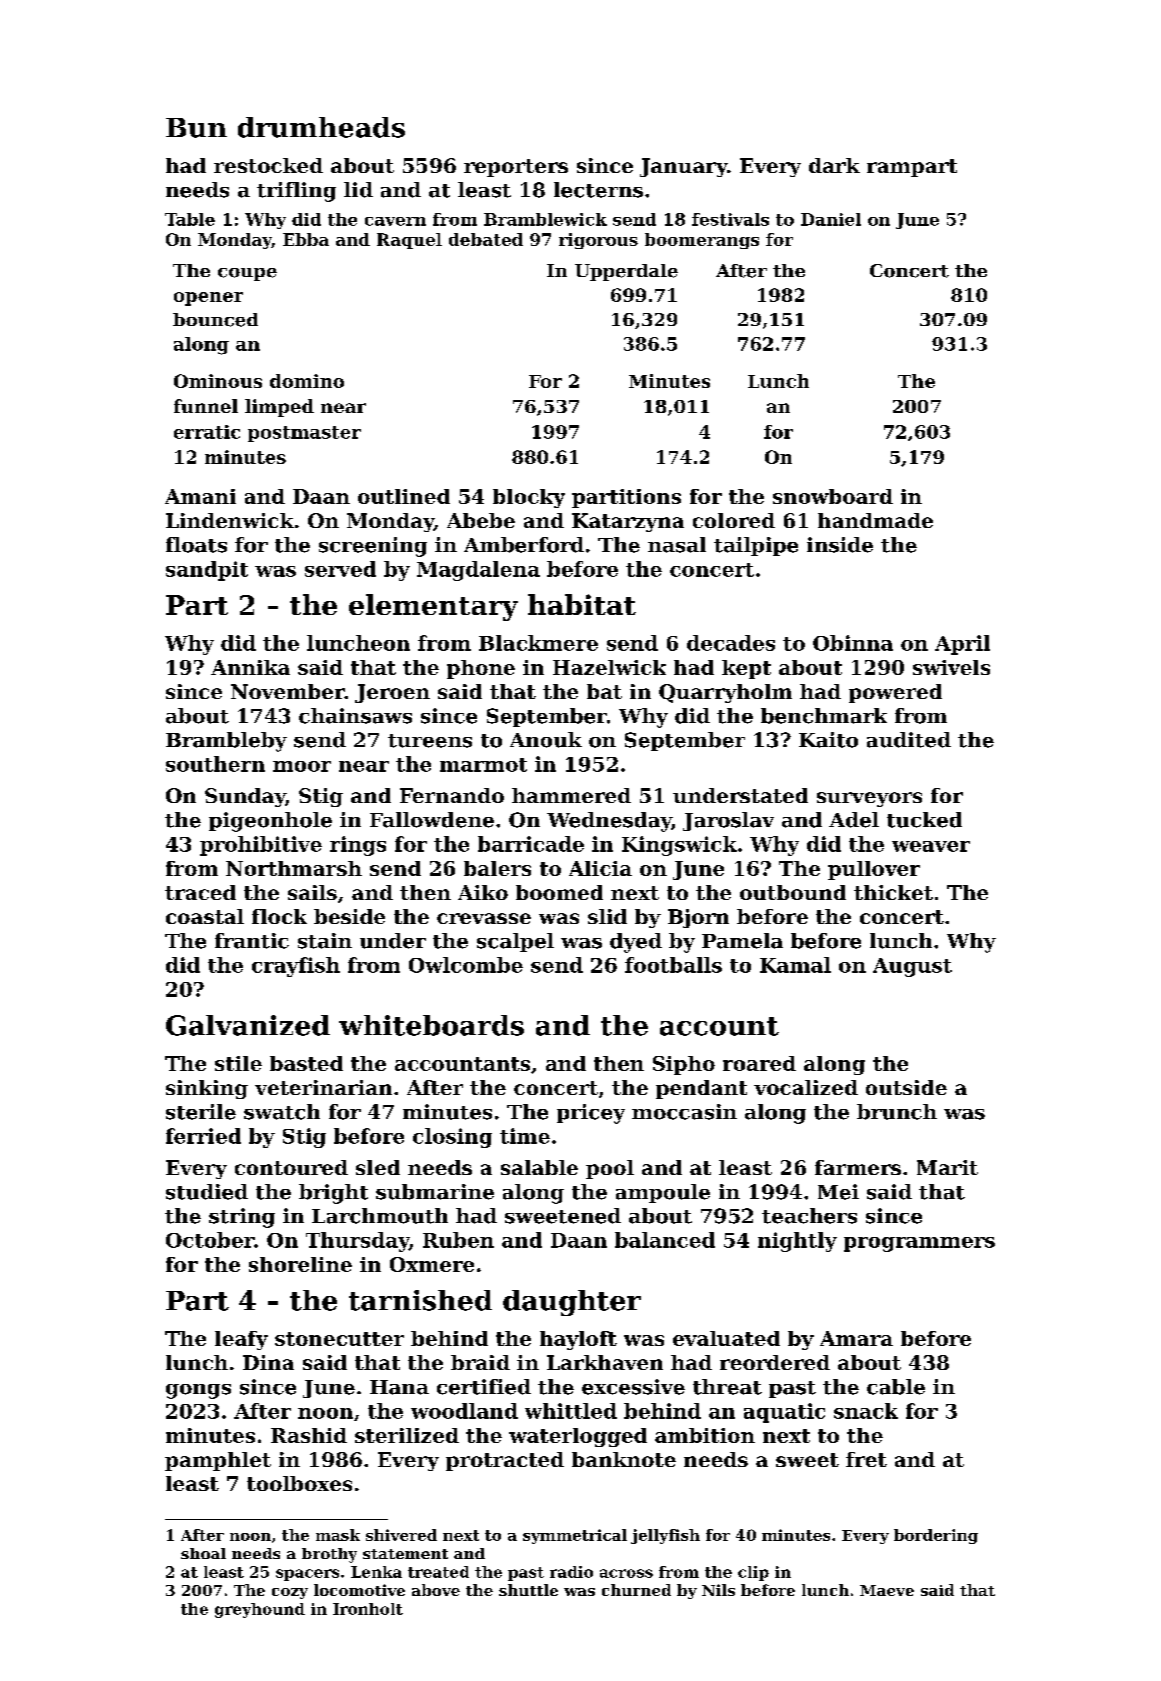  What do you see at coordinates (795, 965) in the document?
I see `Kamal` at bounding box center [795, 965].
